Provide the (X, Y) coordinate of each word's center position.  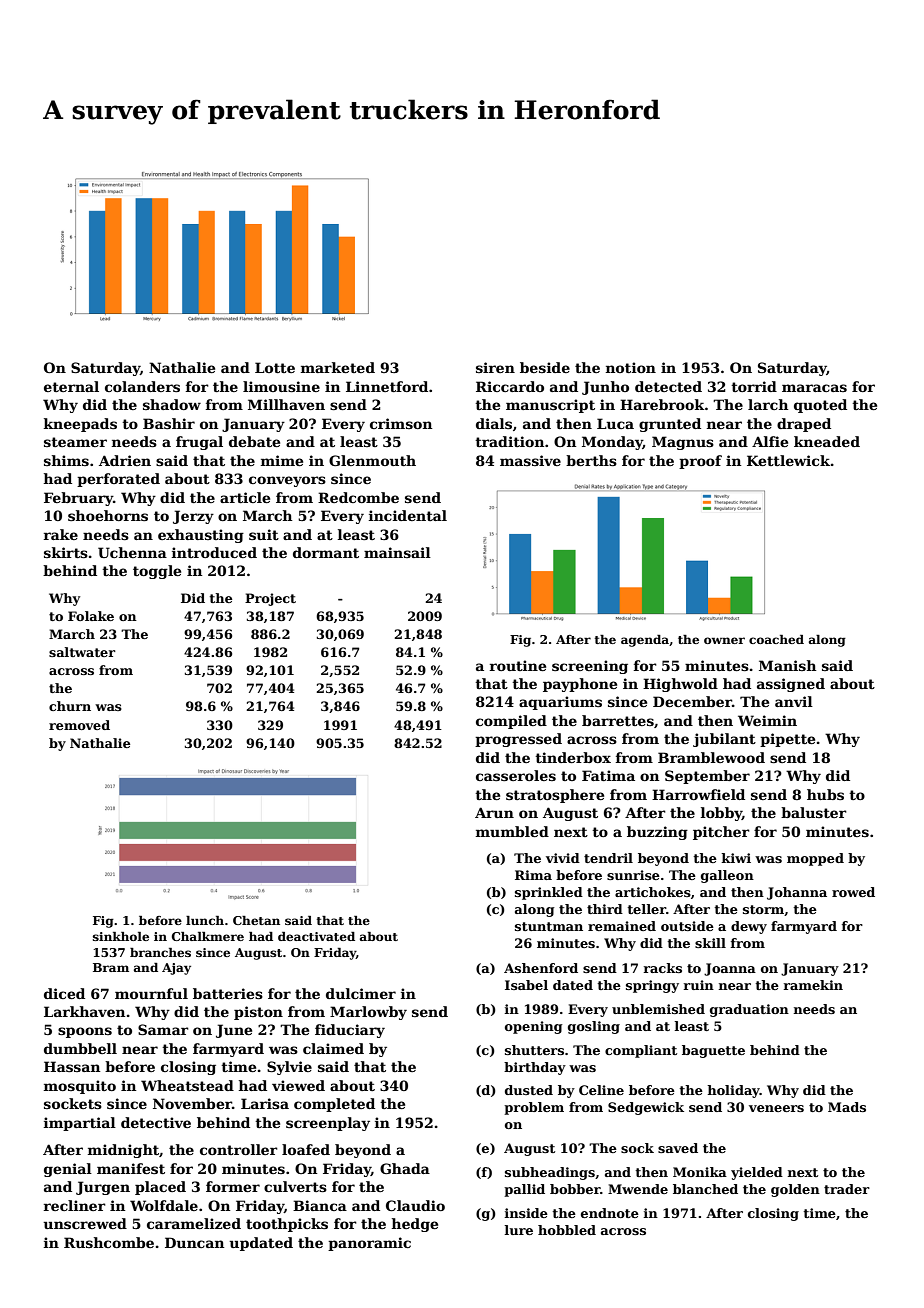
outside (687, 926)
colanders (142, 386)
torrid (754, 386)
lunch (205, 920)
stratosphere (555, 796)
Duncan (194, 1242)
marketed (338, 367)
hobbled (567, 1230)
